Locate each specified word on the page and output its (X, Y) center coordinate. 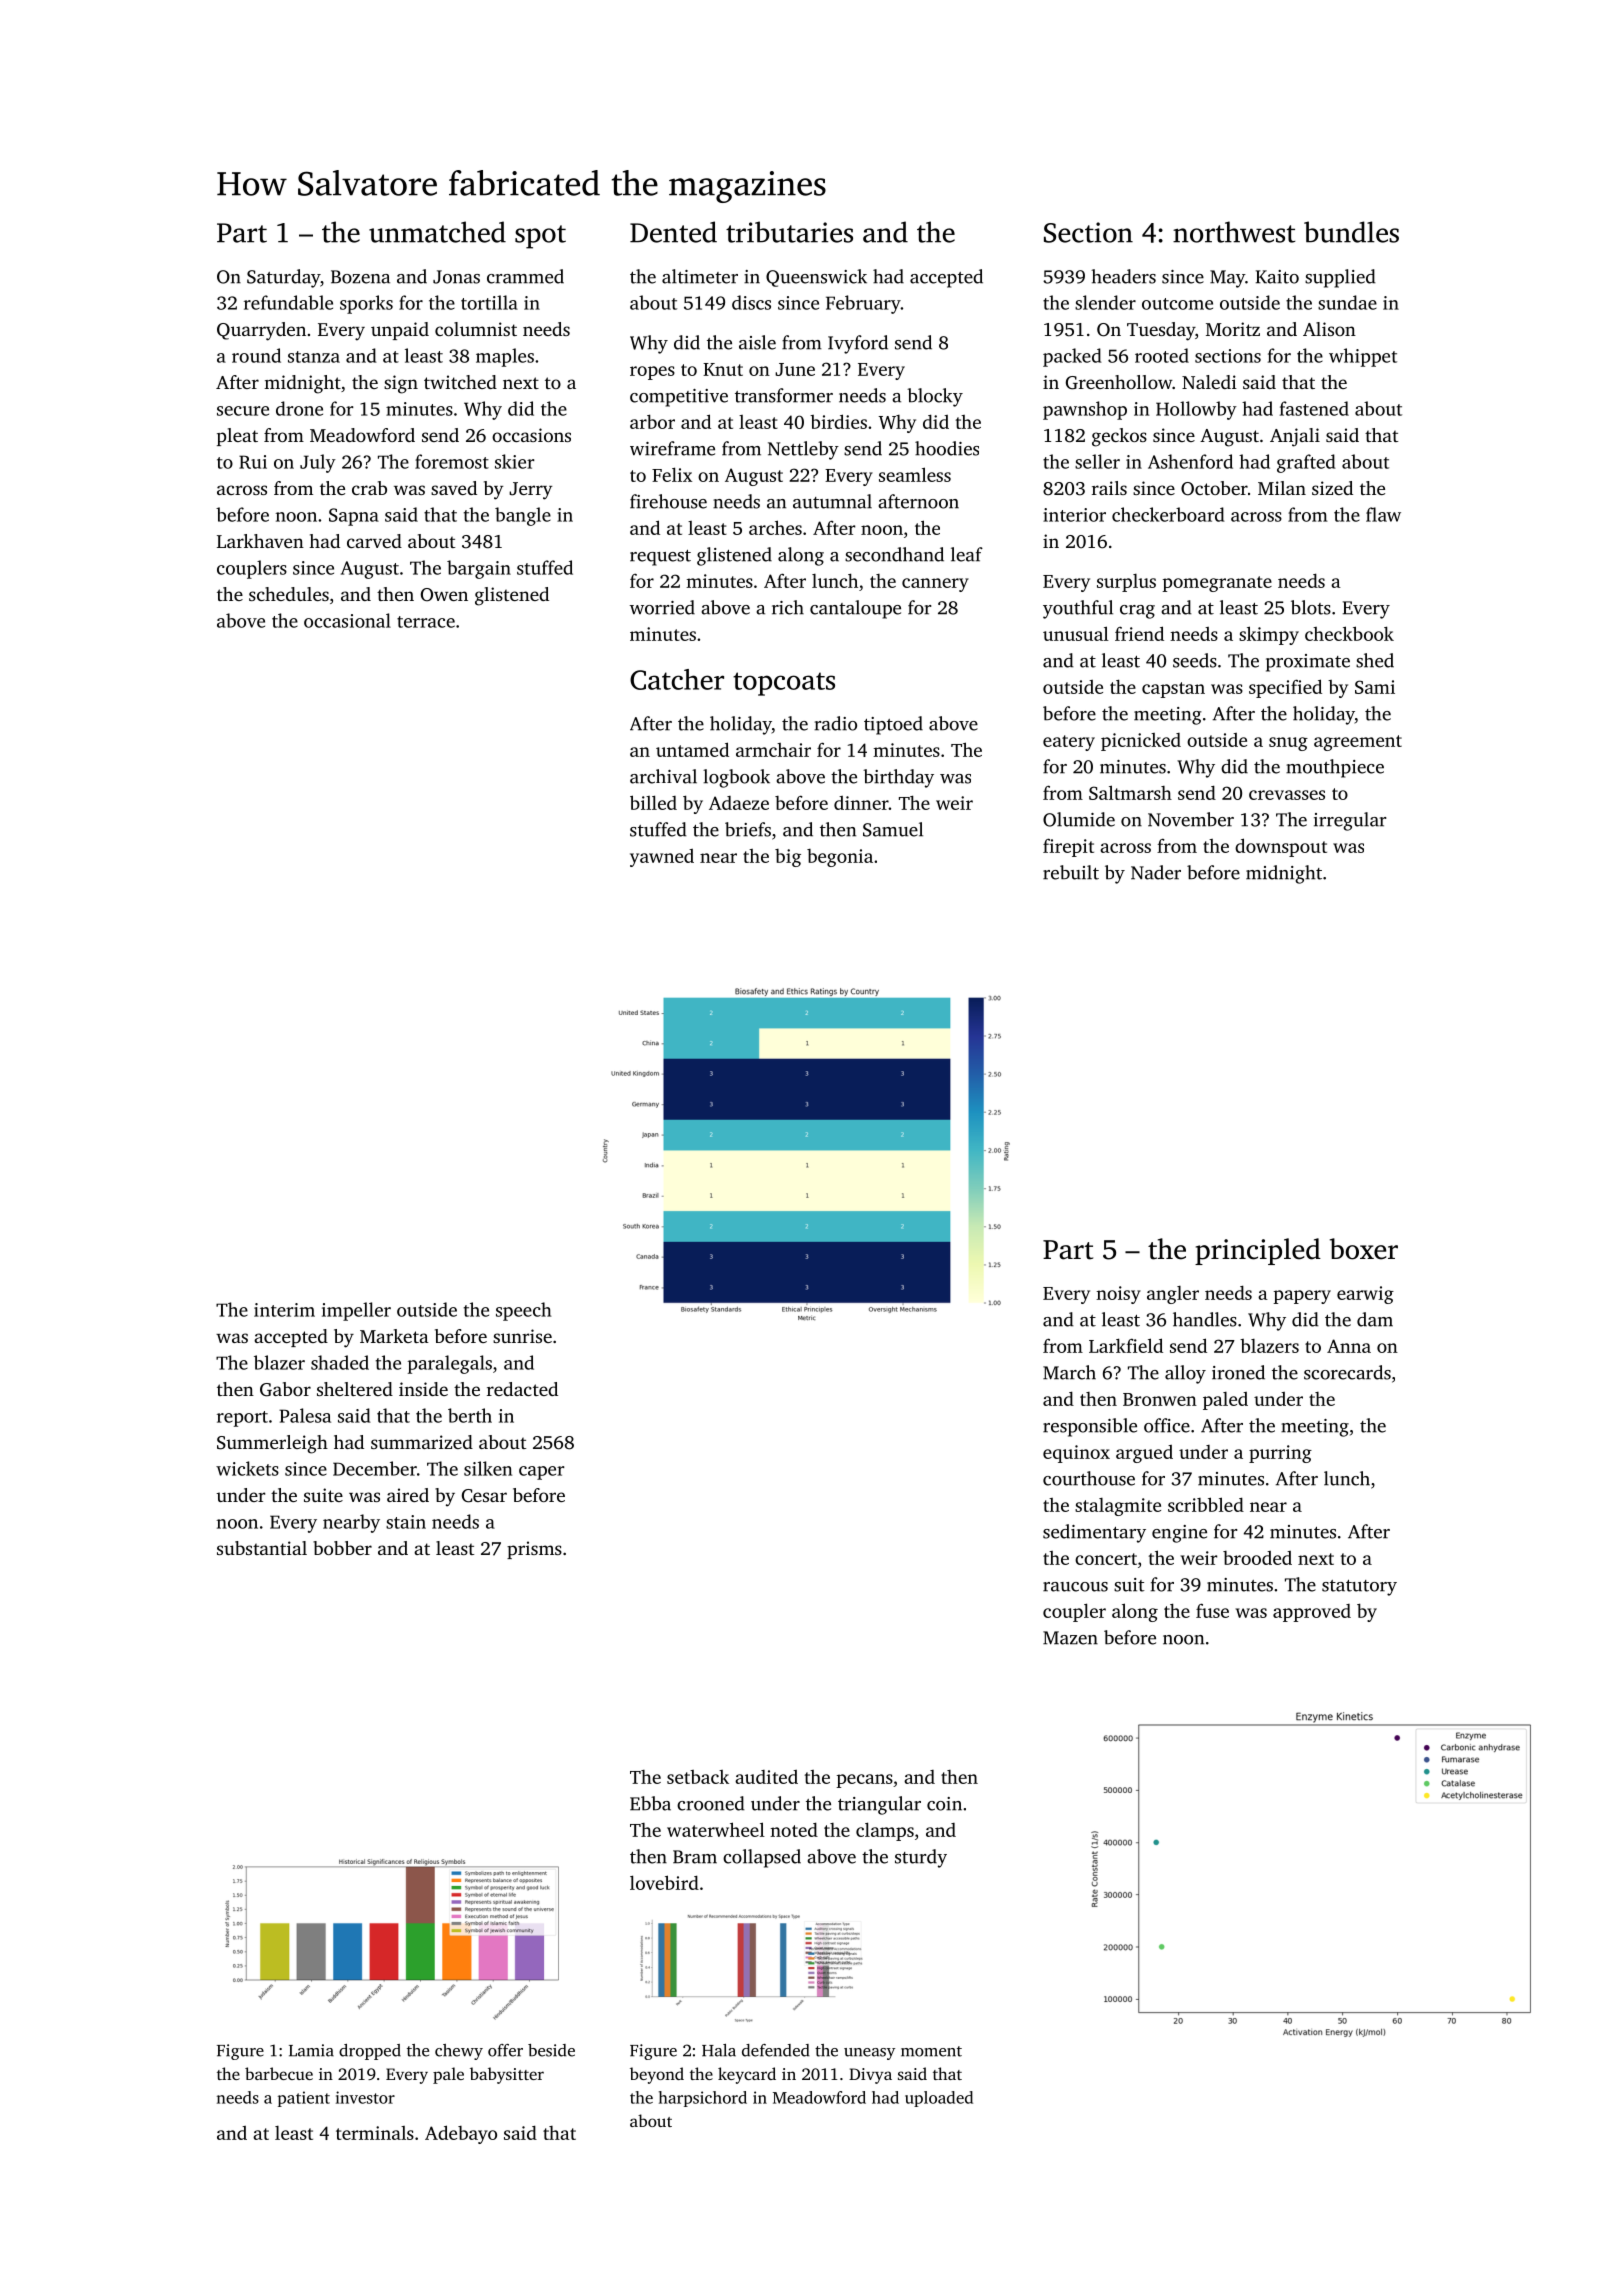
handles (1205, 1319)
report (242, 1419)
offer (505, 2050)
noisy (1118, 1295)
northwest (1234, 232)
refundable (288, 302)
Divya (870, 2076)
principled (1258, 1251)
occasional (347, 620)
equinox (1076, 1454)
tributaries (789, 232)
